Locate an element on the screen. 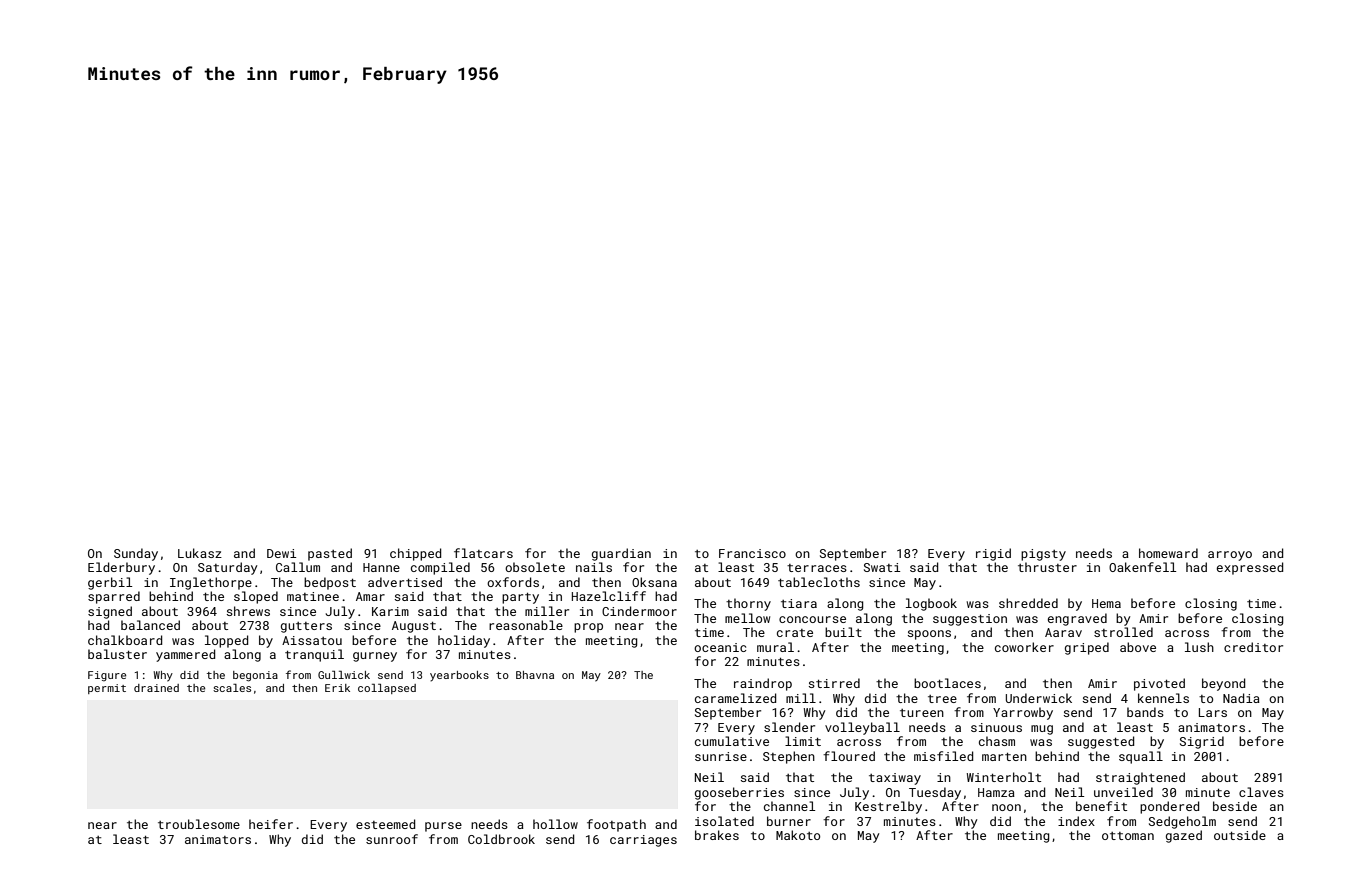 Image resolution: width=1372 pixels, height=887 pixels. guardian is located at coordinates (621, 554).
